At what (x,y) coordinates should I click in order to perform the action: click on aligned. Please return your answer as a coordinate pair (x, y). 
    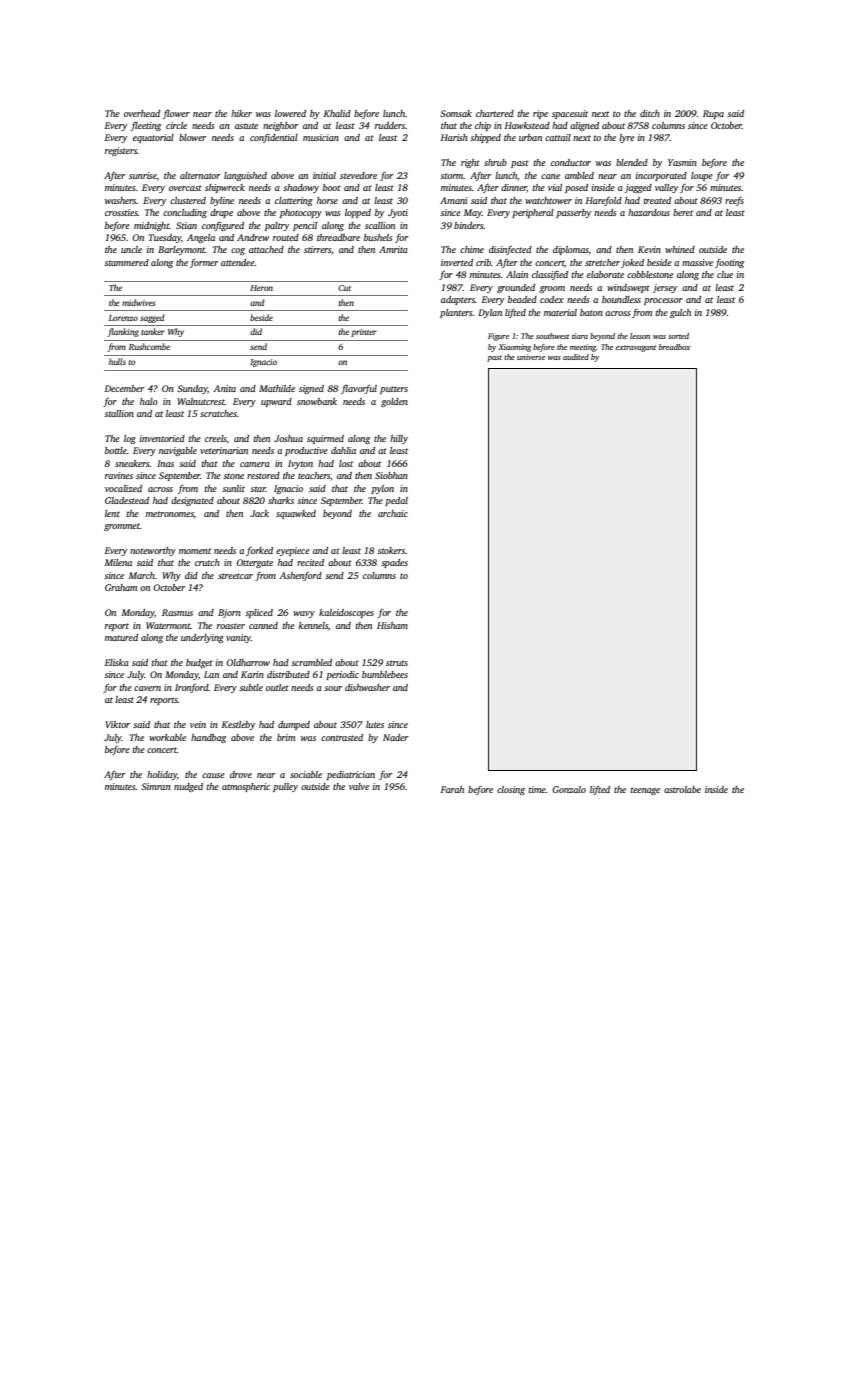
    Looking at the image, I should click on (584, 126).
